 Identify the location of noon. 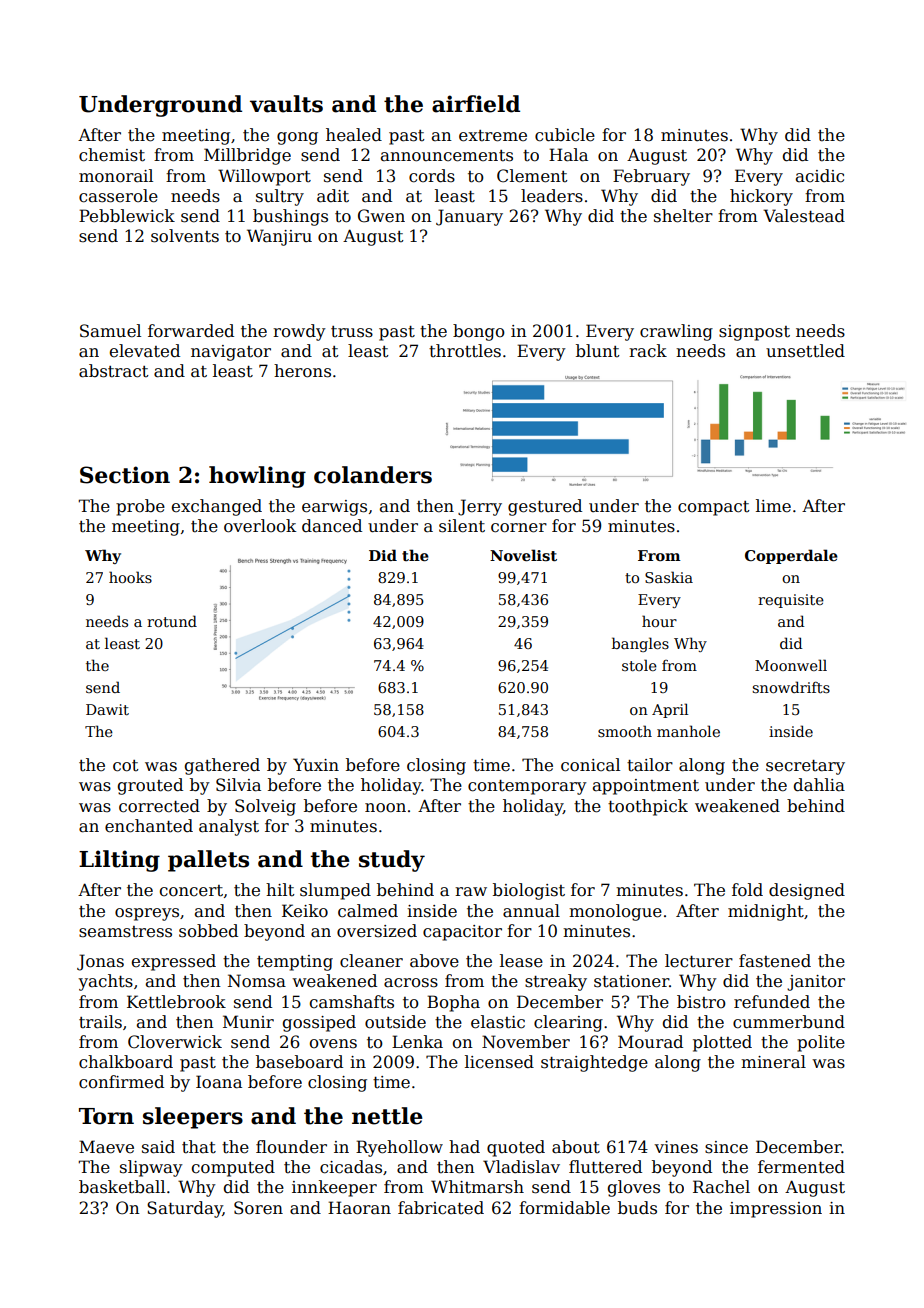
(385, 808).
